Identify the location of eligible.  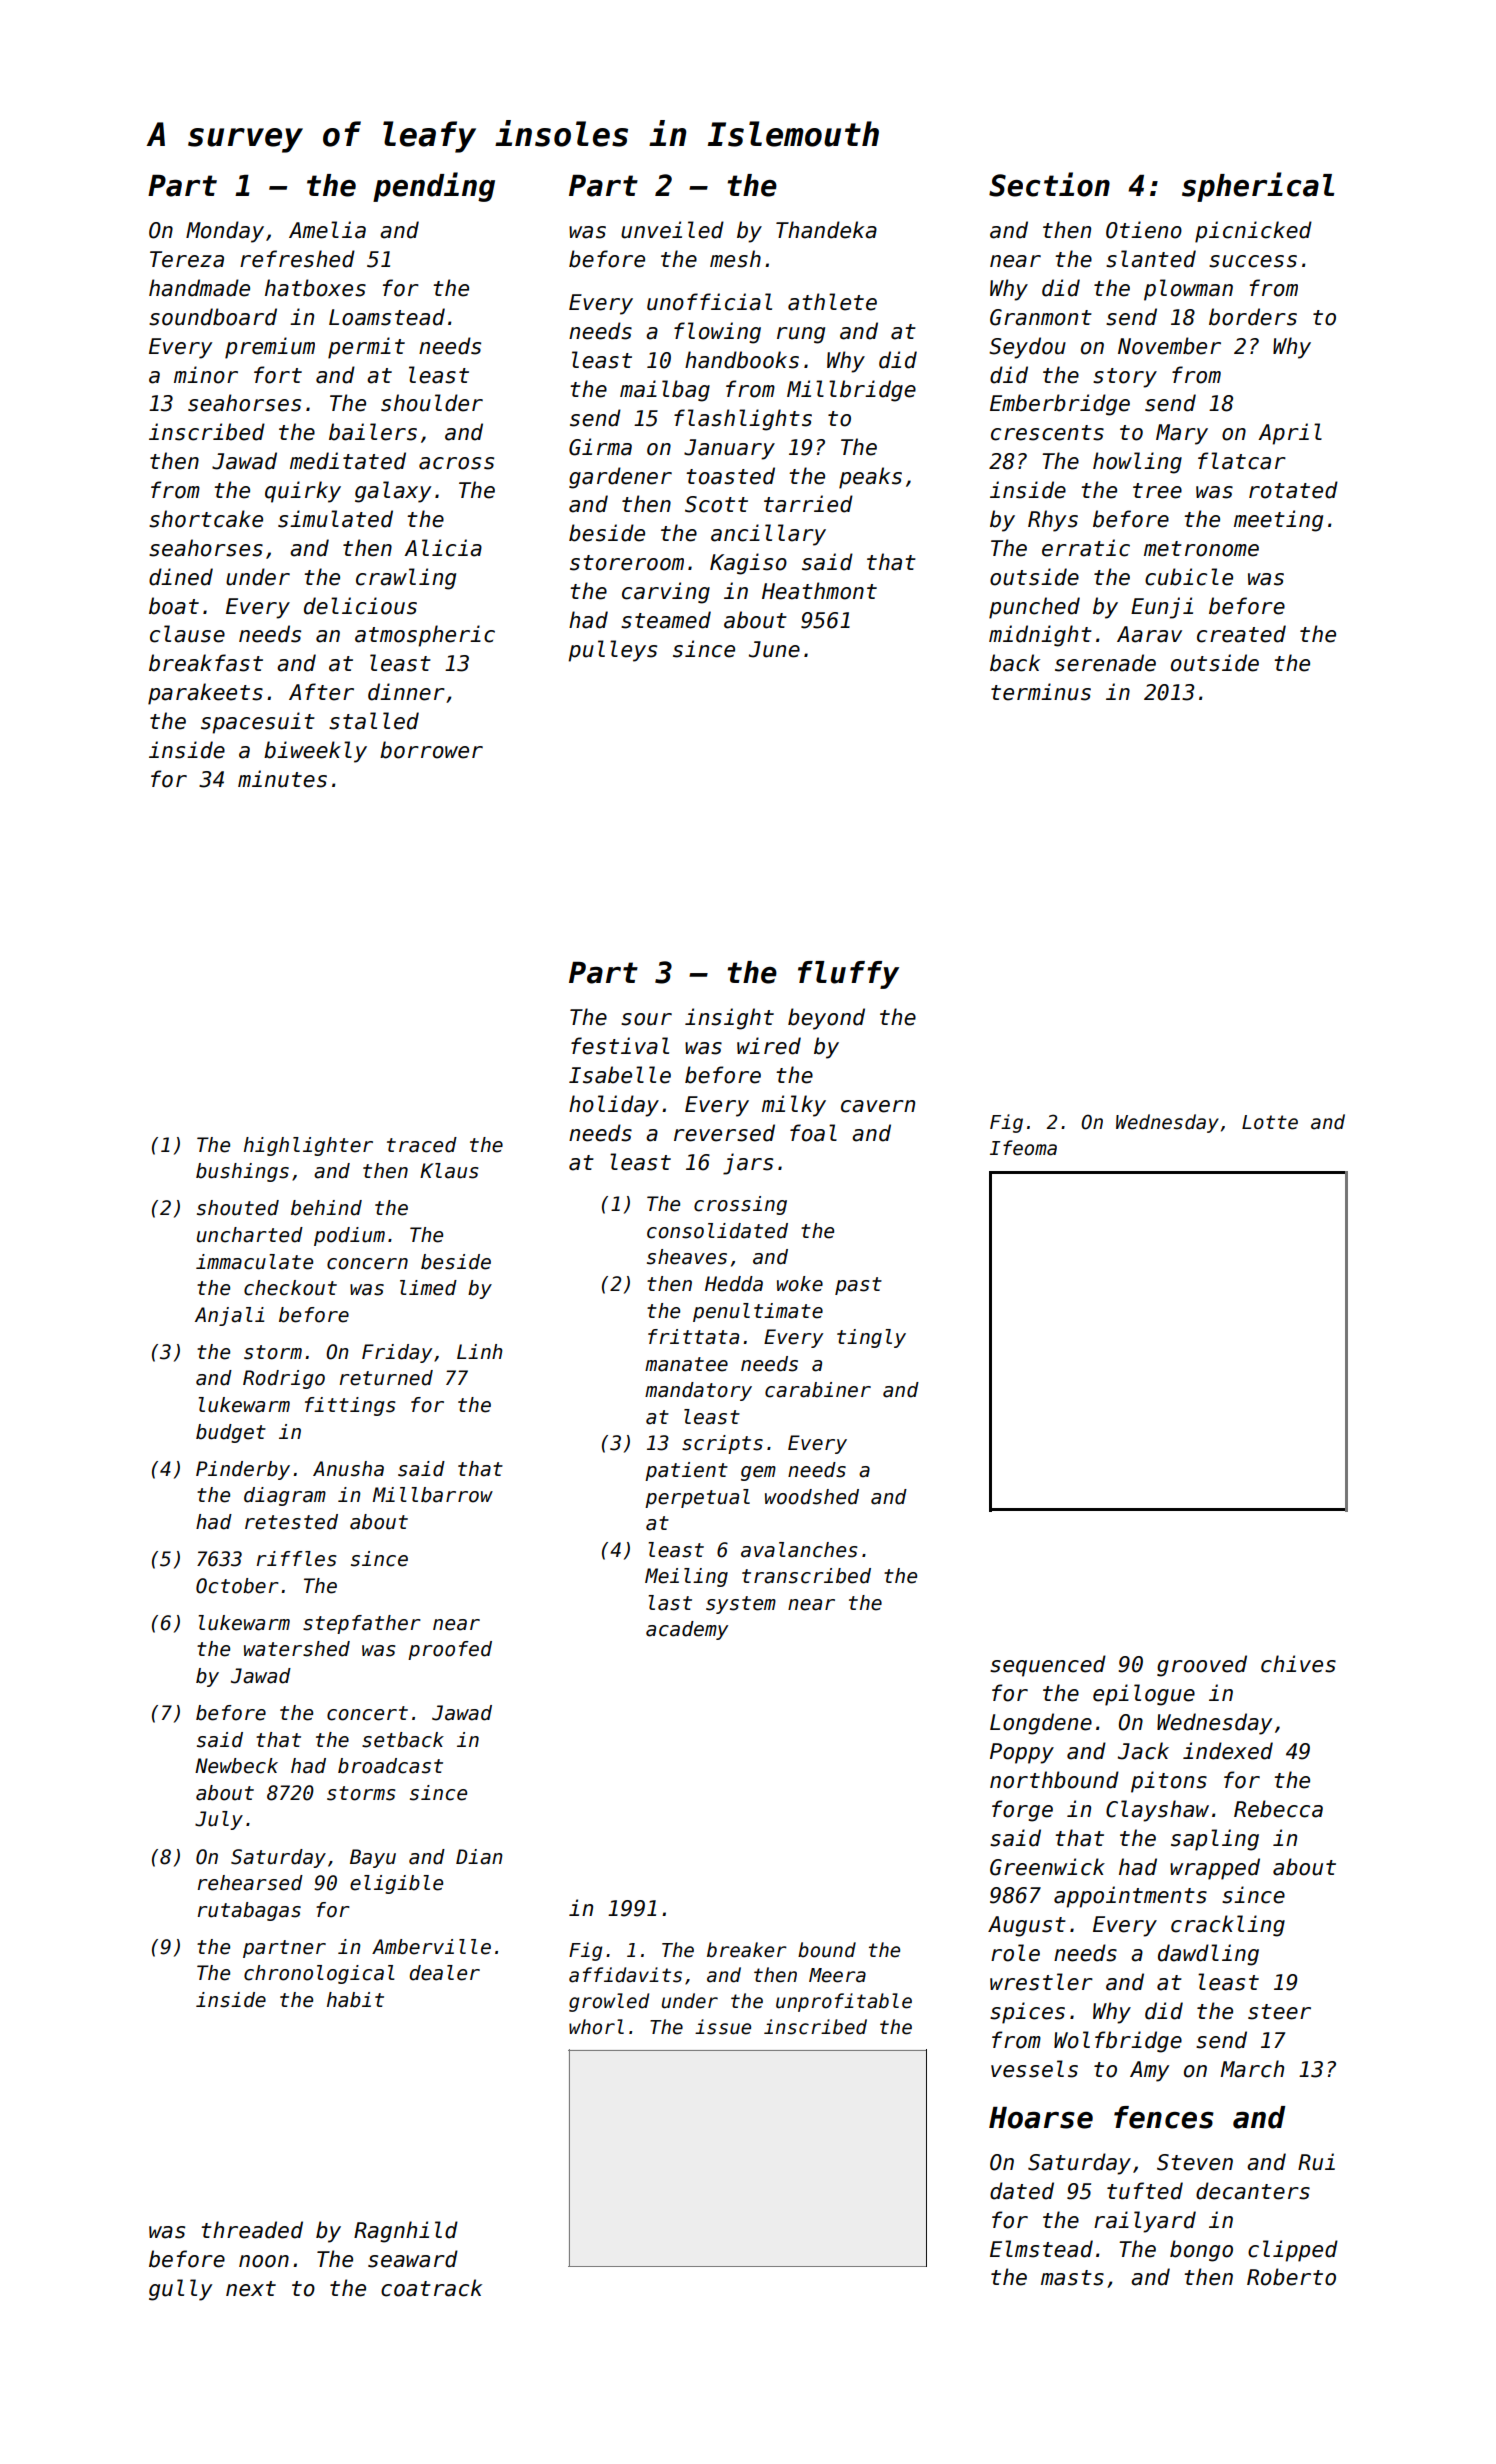
(396, 1884).
